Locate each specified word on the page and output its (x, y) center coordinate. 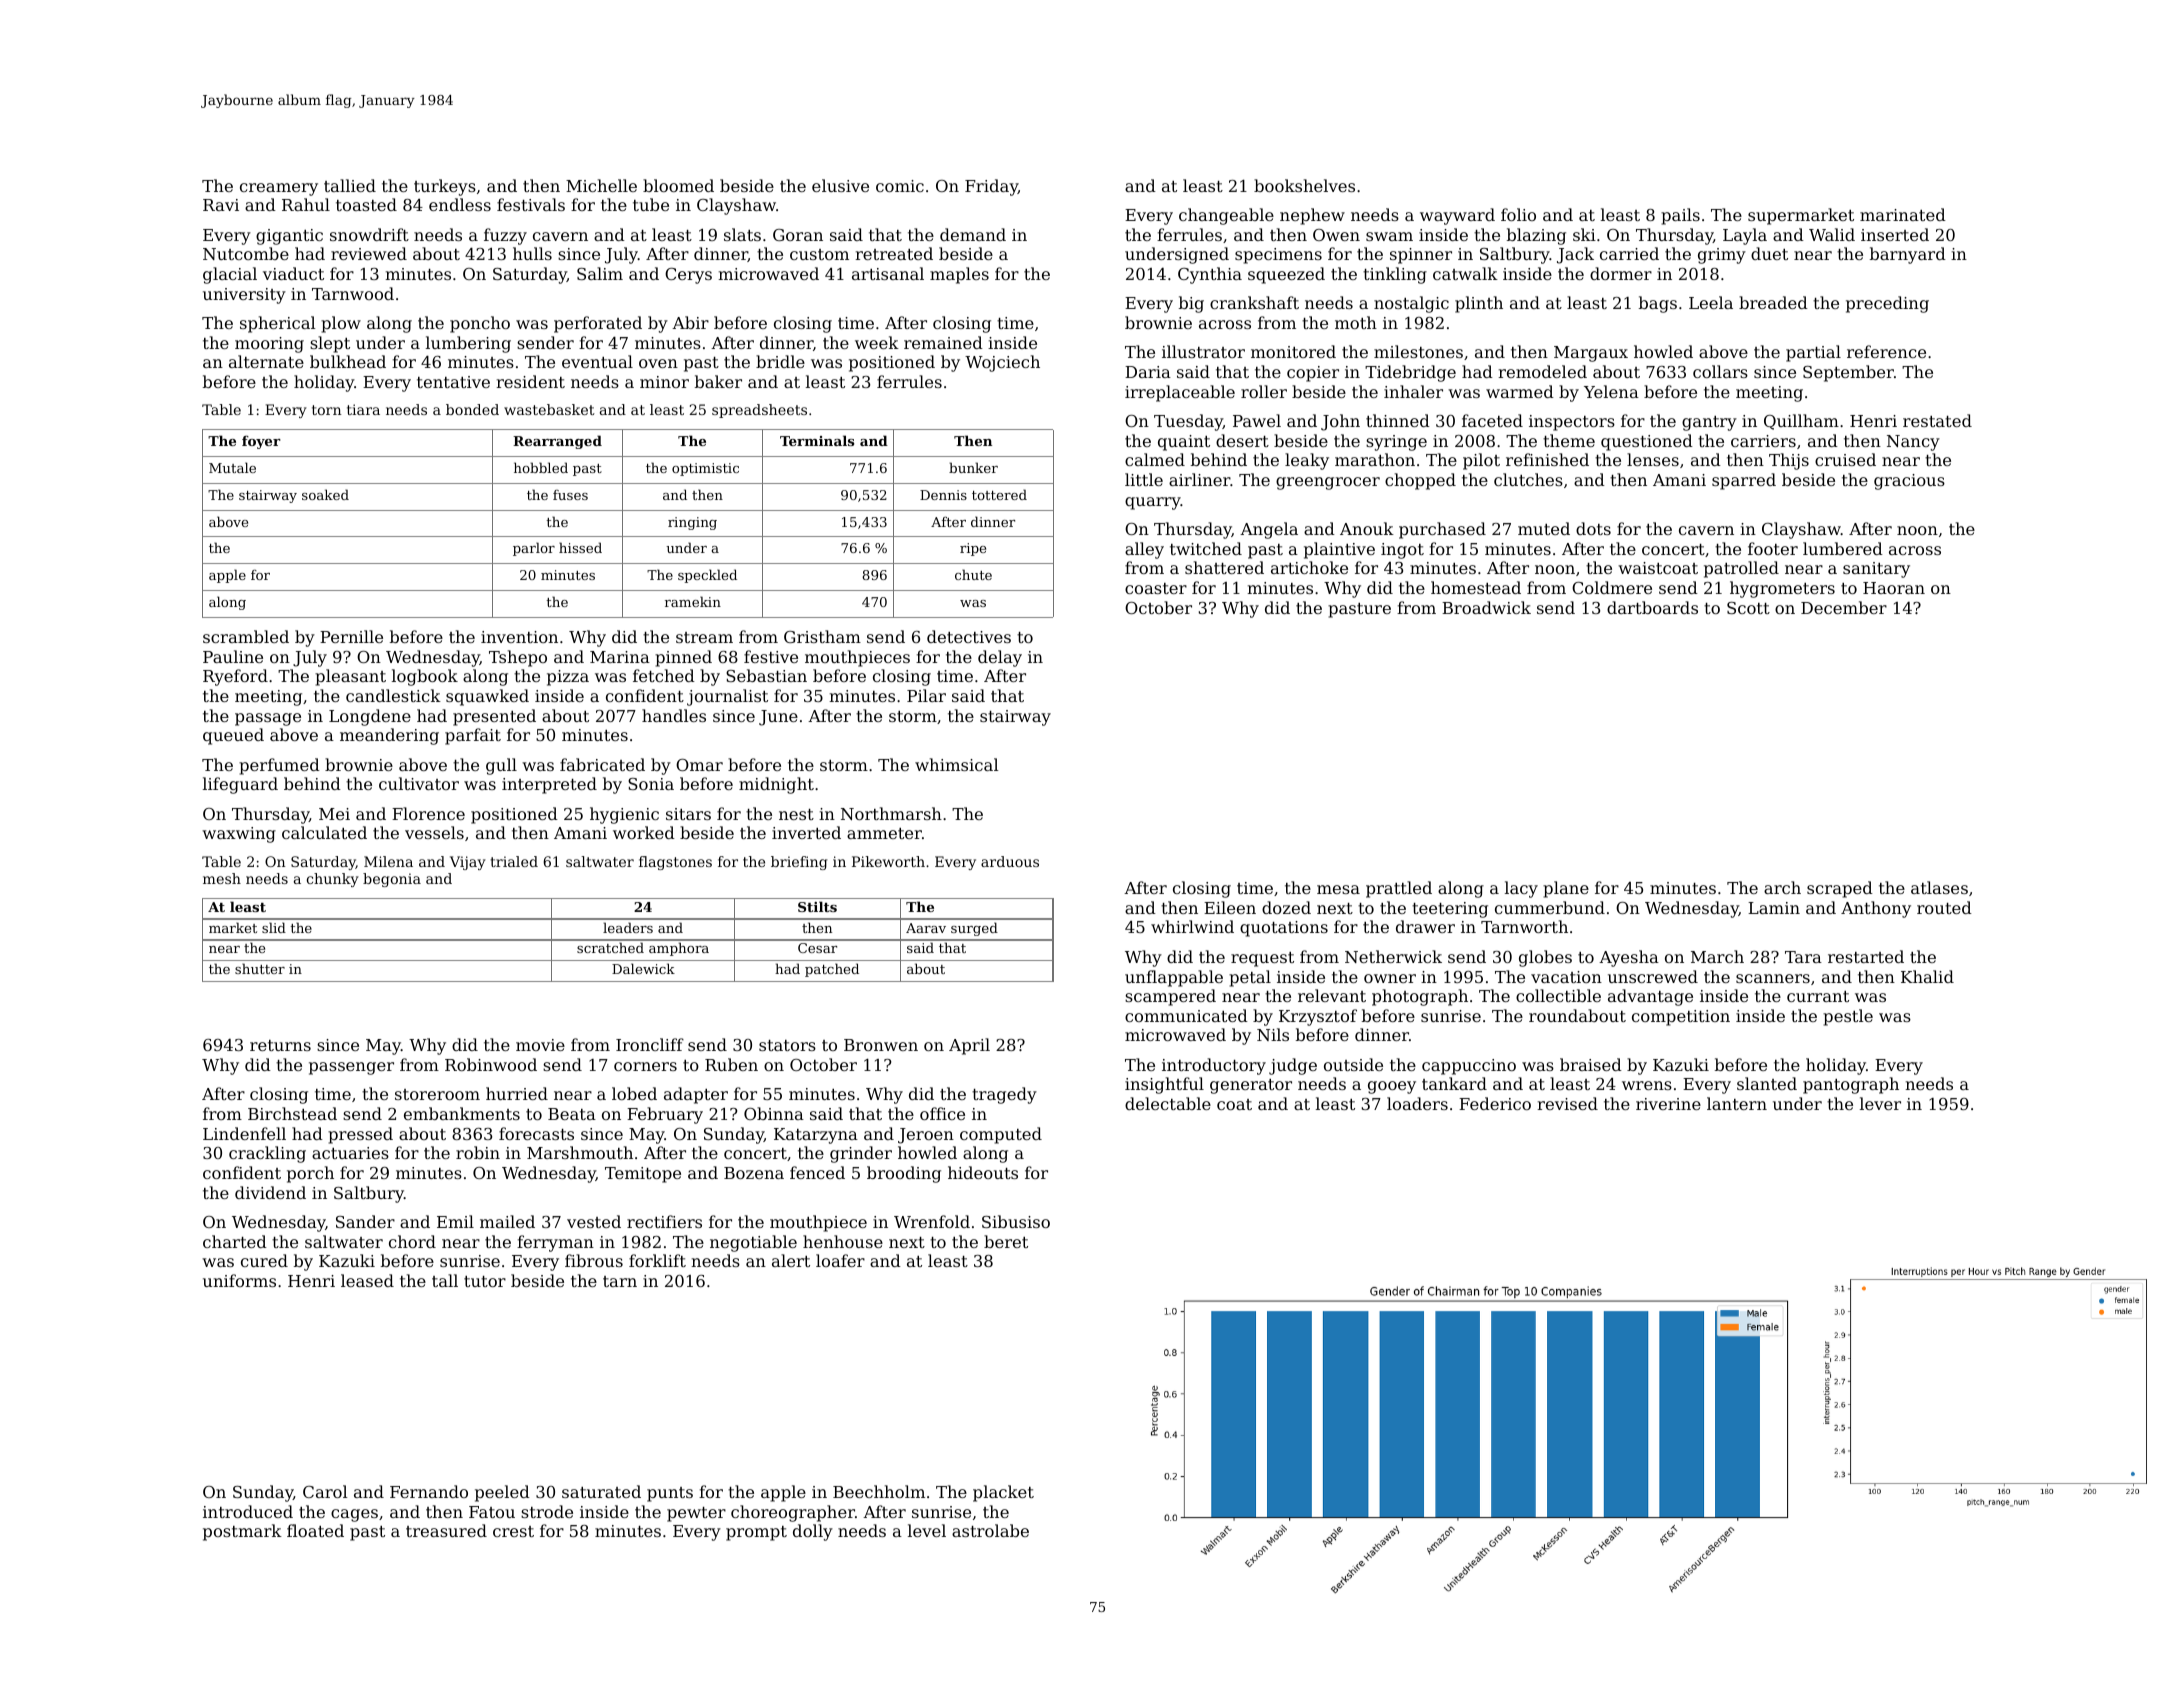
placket (1003, 1493)
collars (1720, 371)
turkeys (445, 187)
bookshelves (1304, 185)
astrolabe (990, 1530)
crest (513, 1531)
